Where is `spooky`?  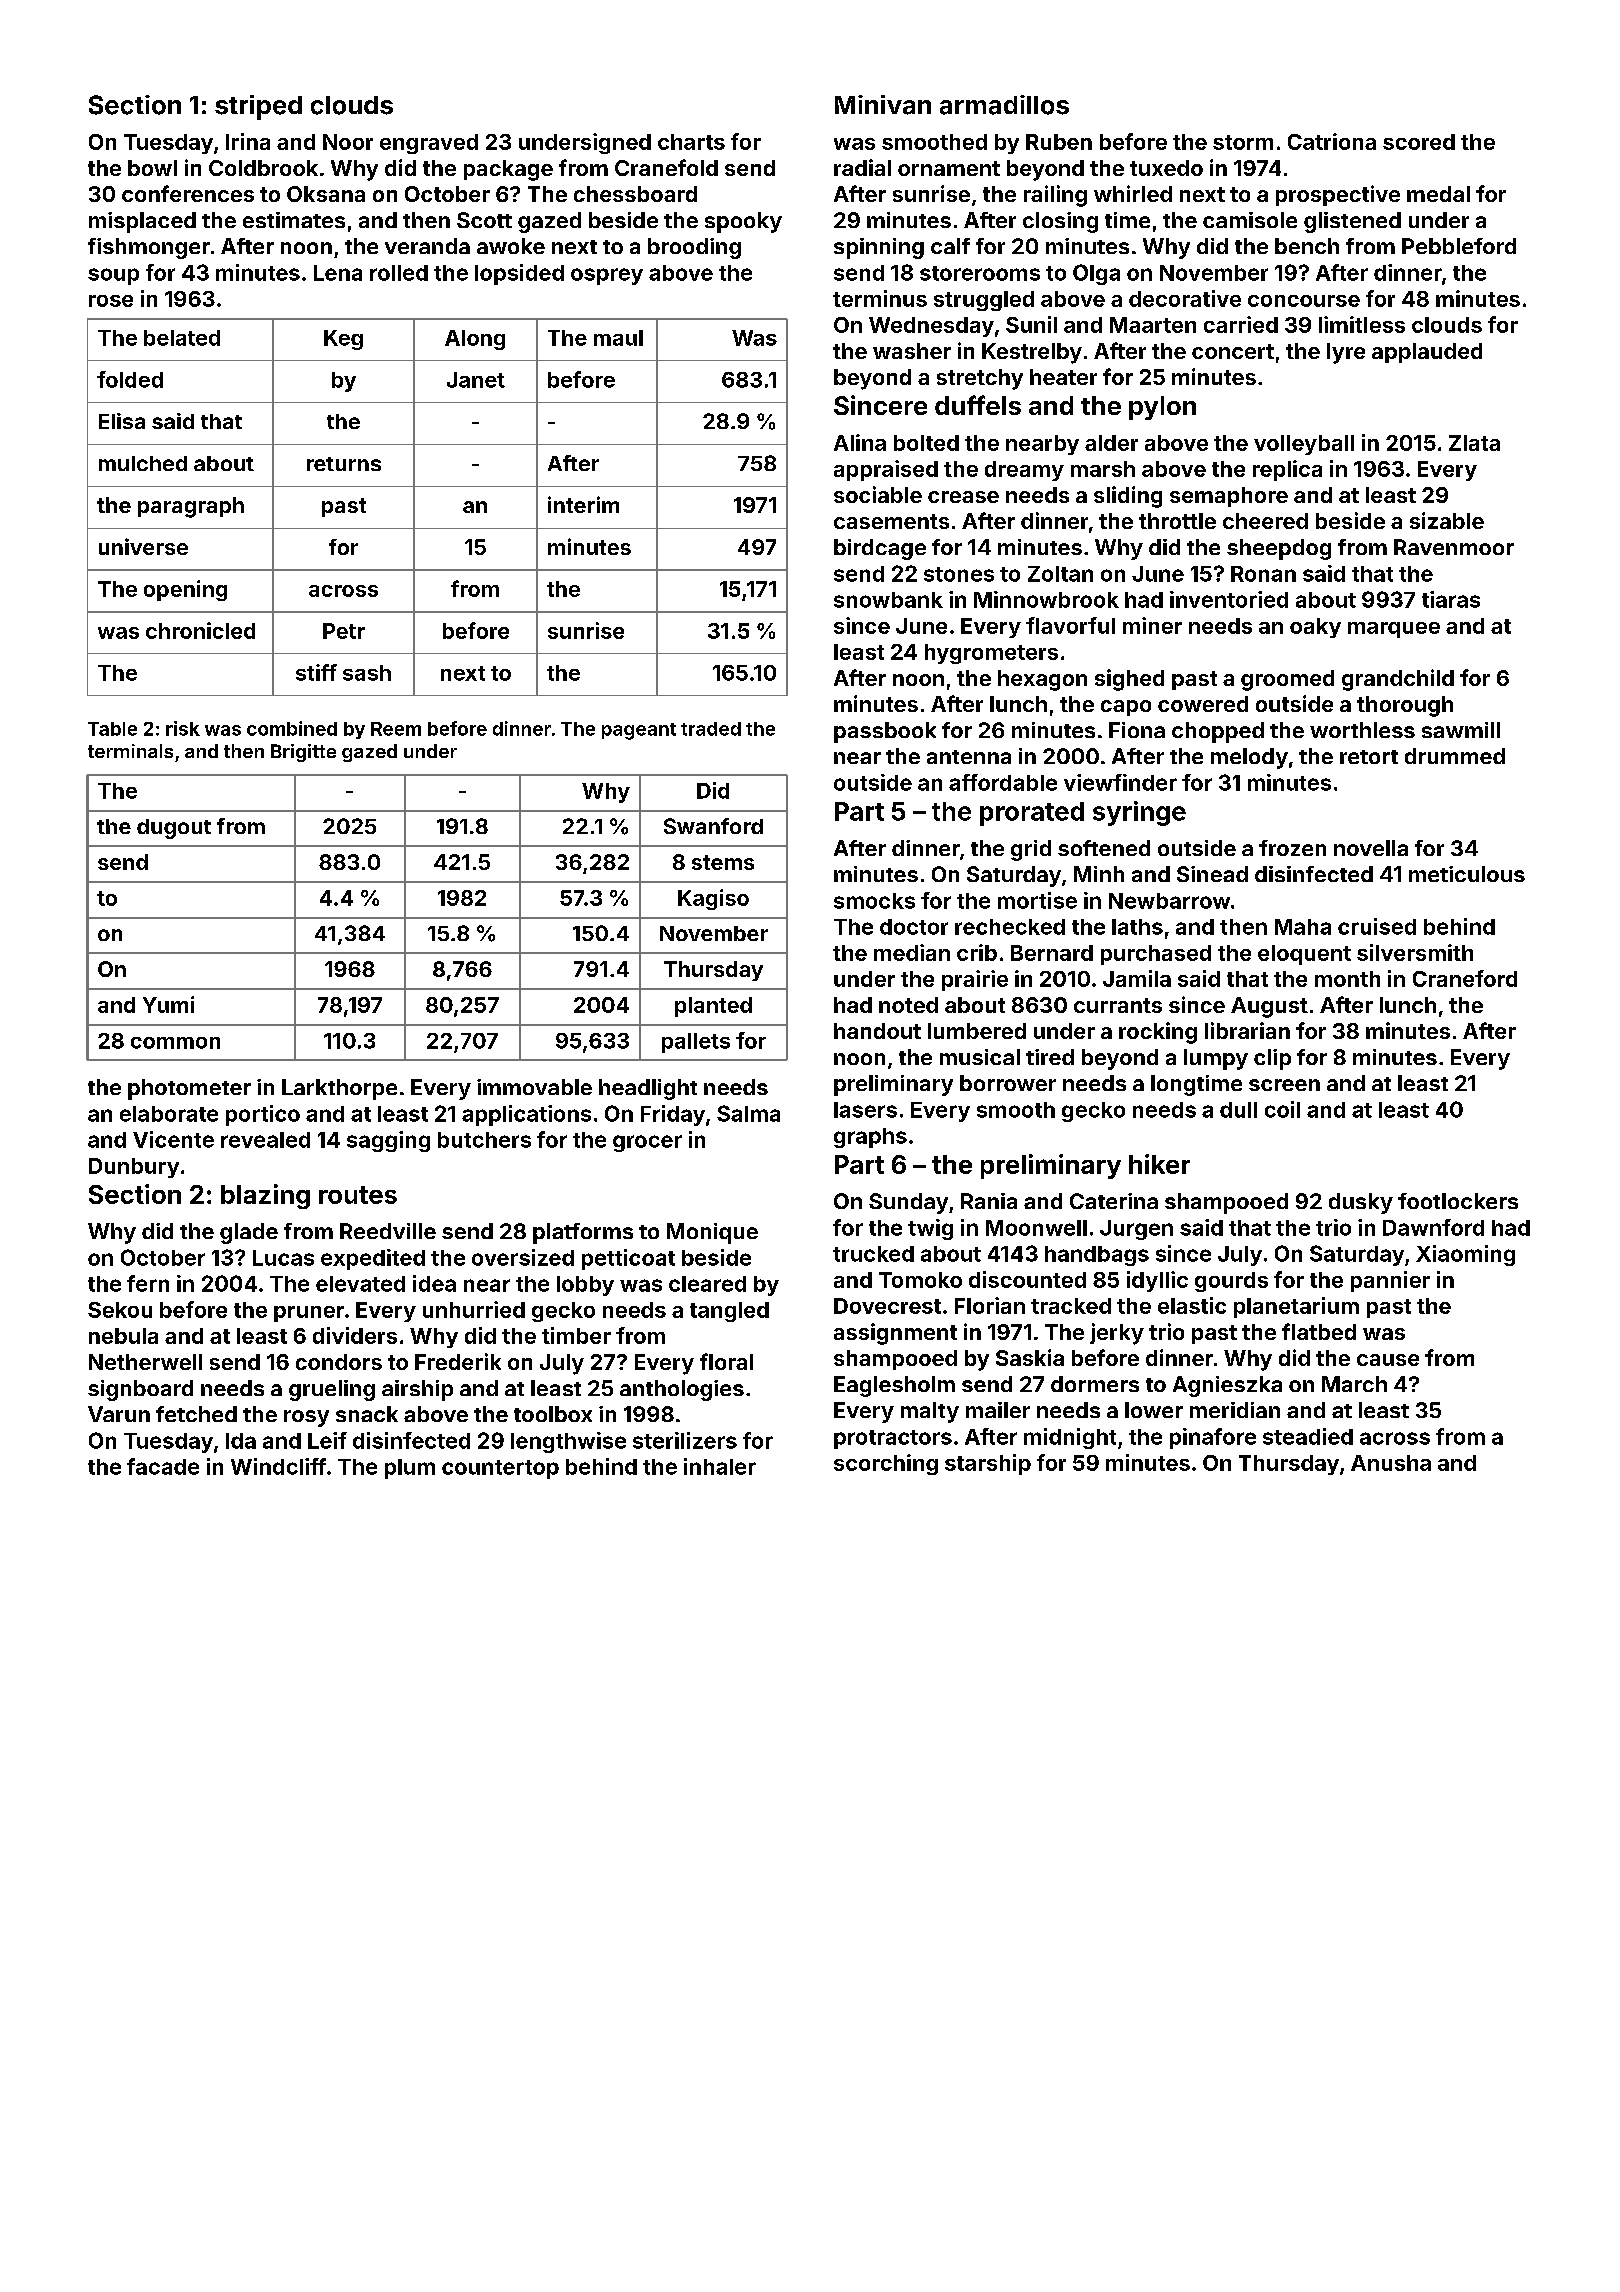
spooky is located at coordinates (743, 222).
